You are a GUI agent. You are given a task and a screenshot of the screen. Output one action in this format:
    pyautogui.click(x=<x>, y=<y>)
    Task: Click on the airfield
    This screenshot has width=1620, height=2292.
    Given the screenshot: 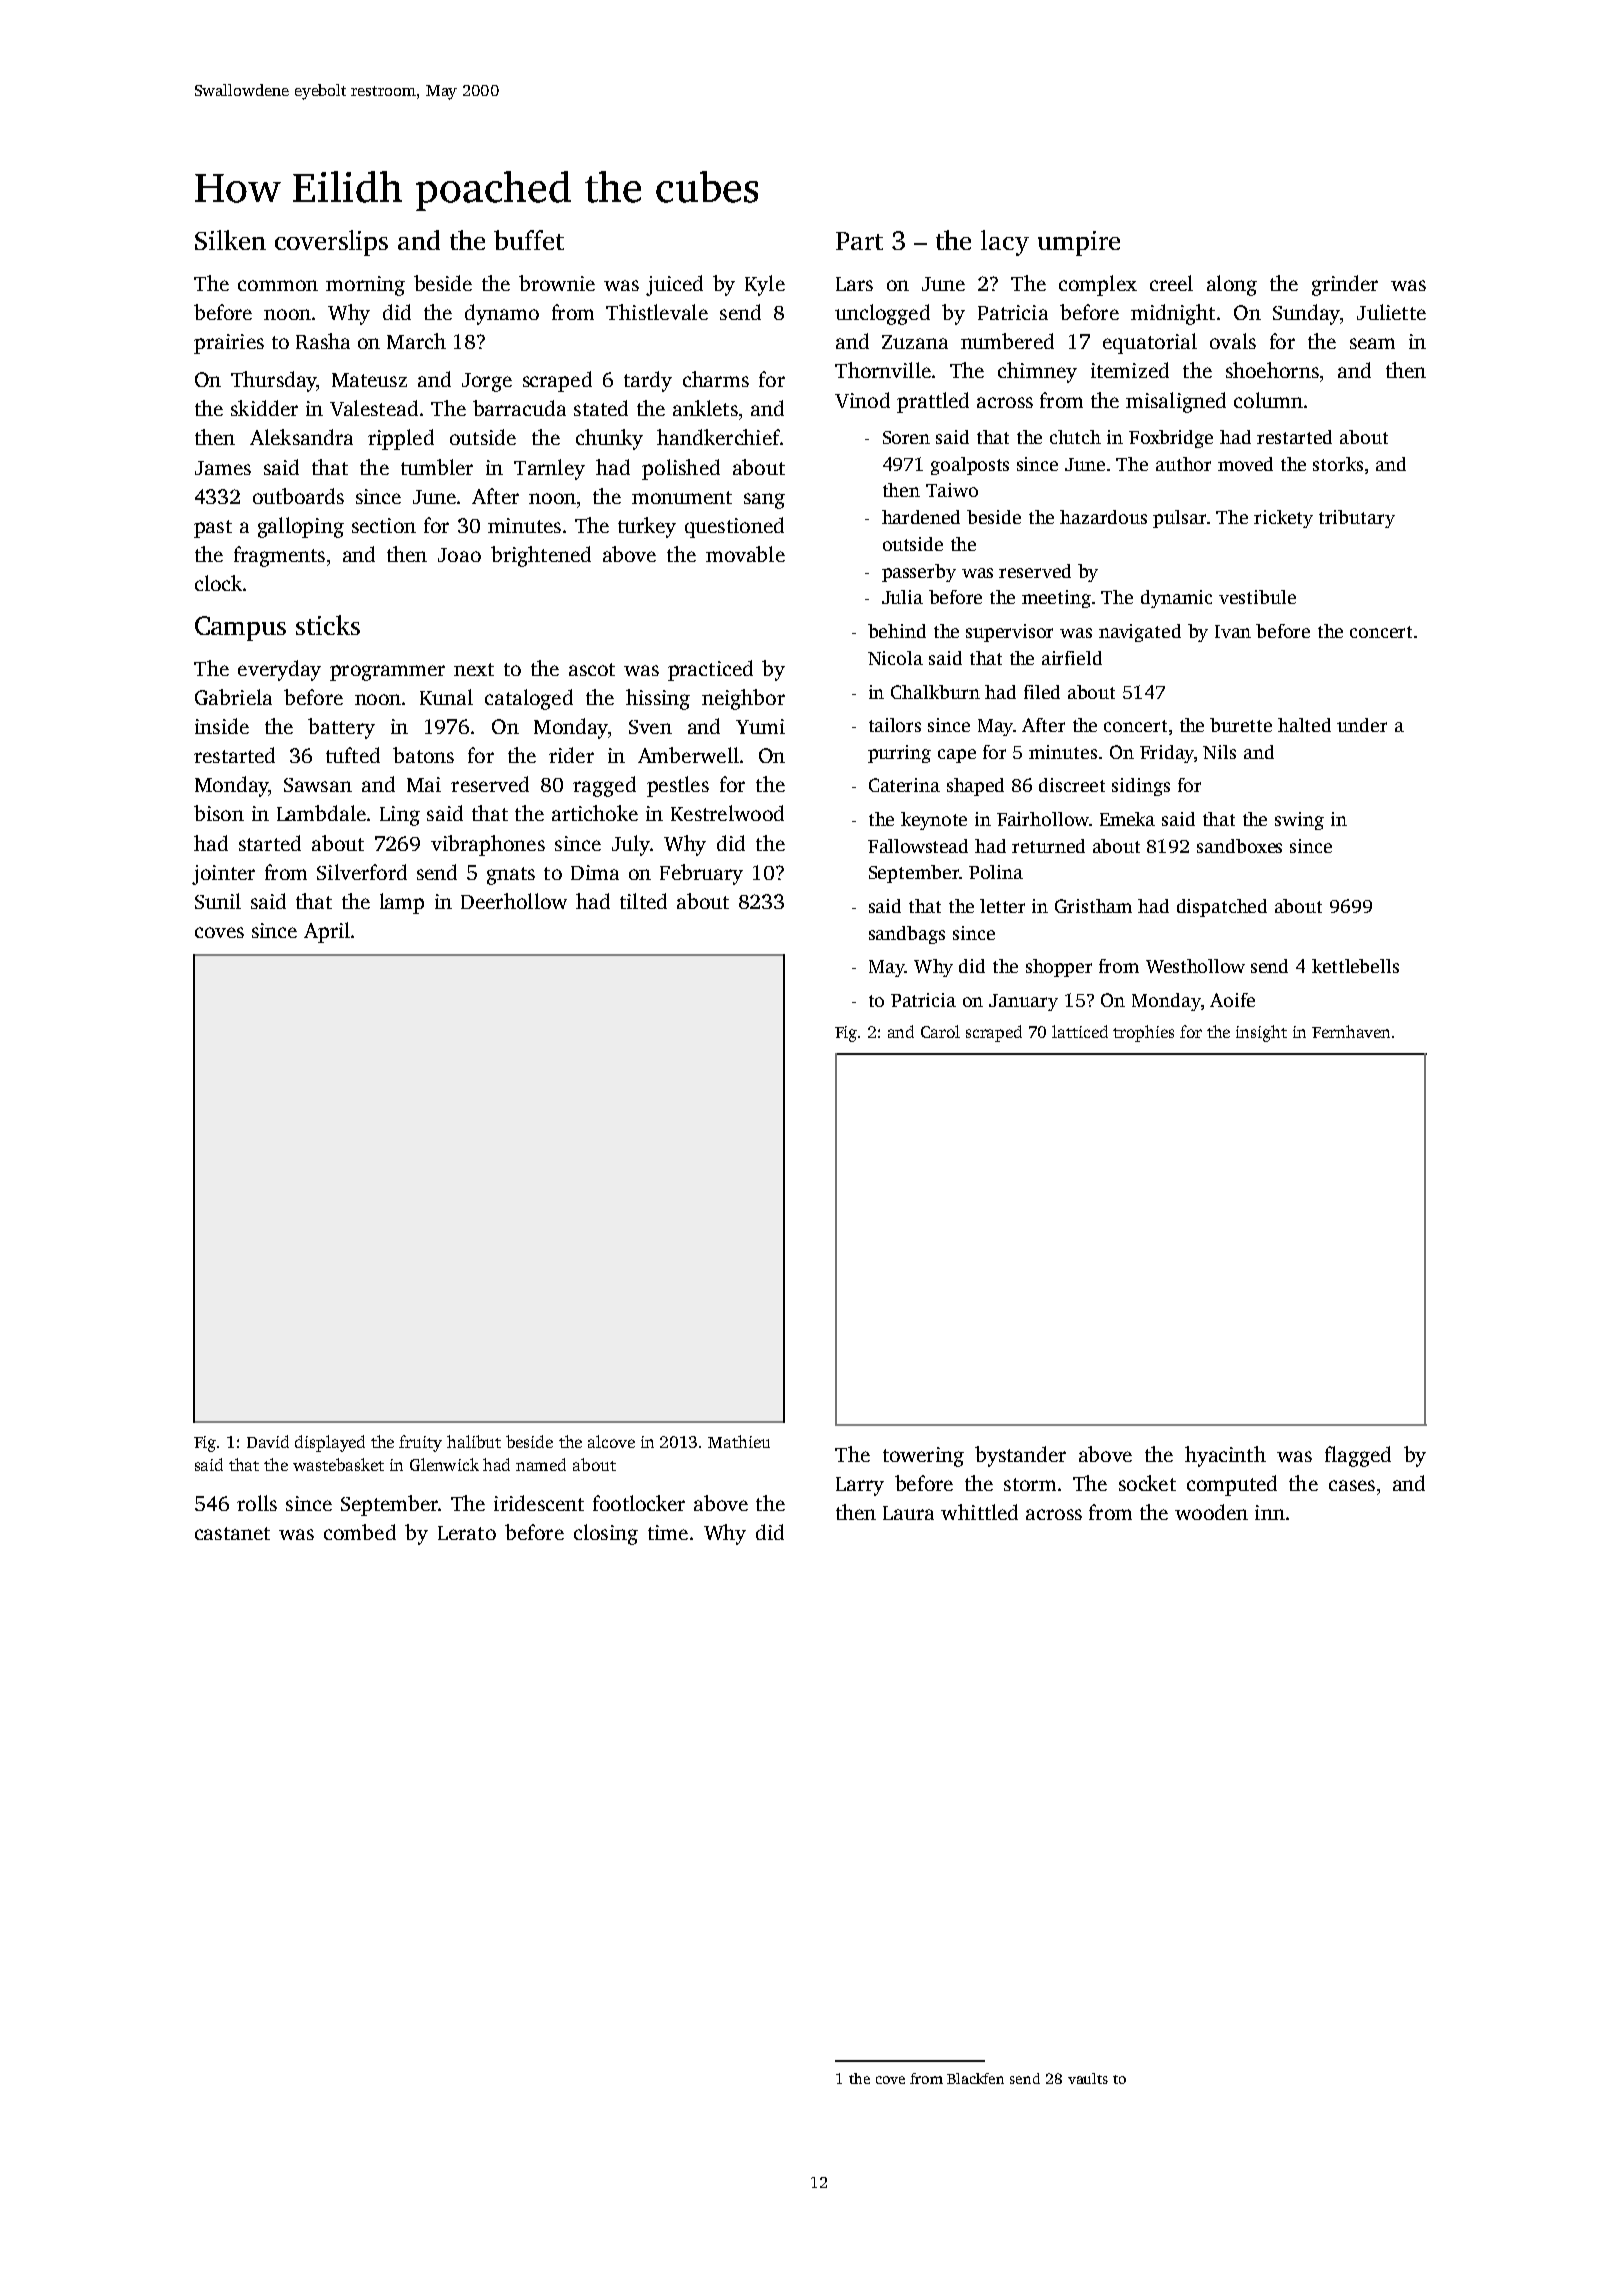 What is the action you would take?
    pyautogui.click(x=1072, y=658)
